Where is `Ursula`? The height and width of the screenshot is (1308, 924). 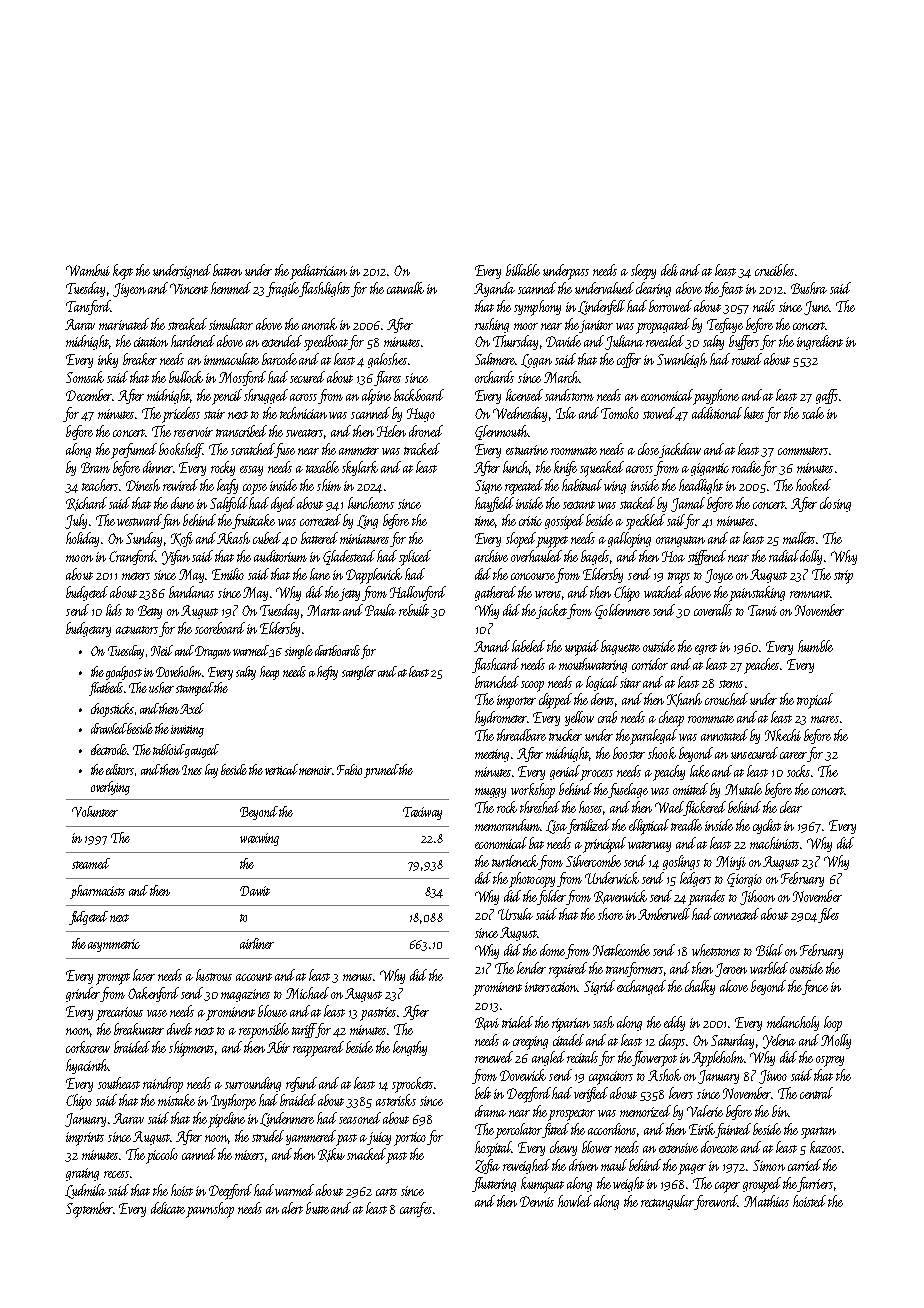
Ursula is located at coordinates (515, 914).
